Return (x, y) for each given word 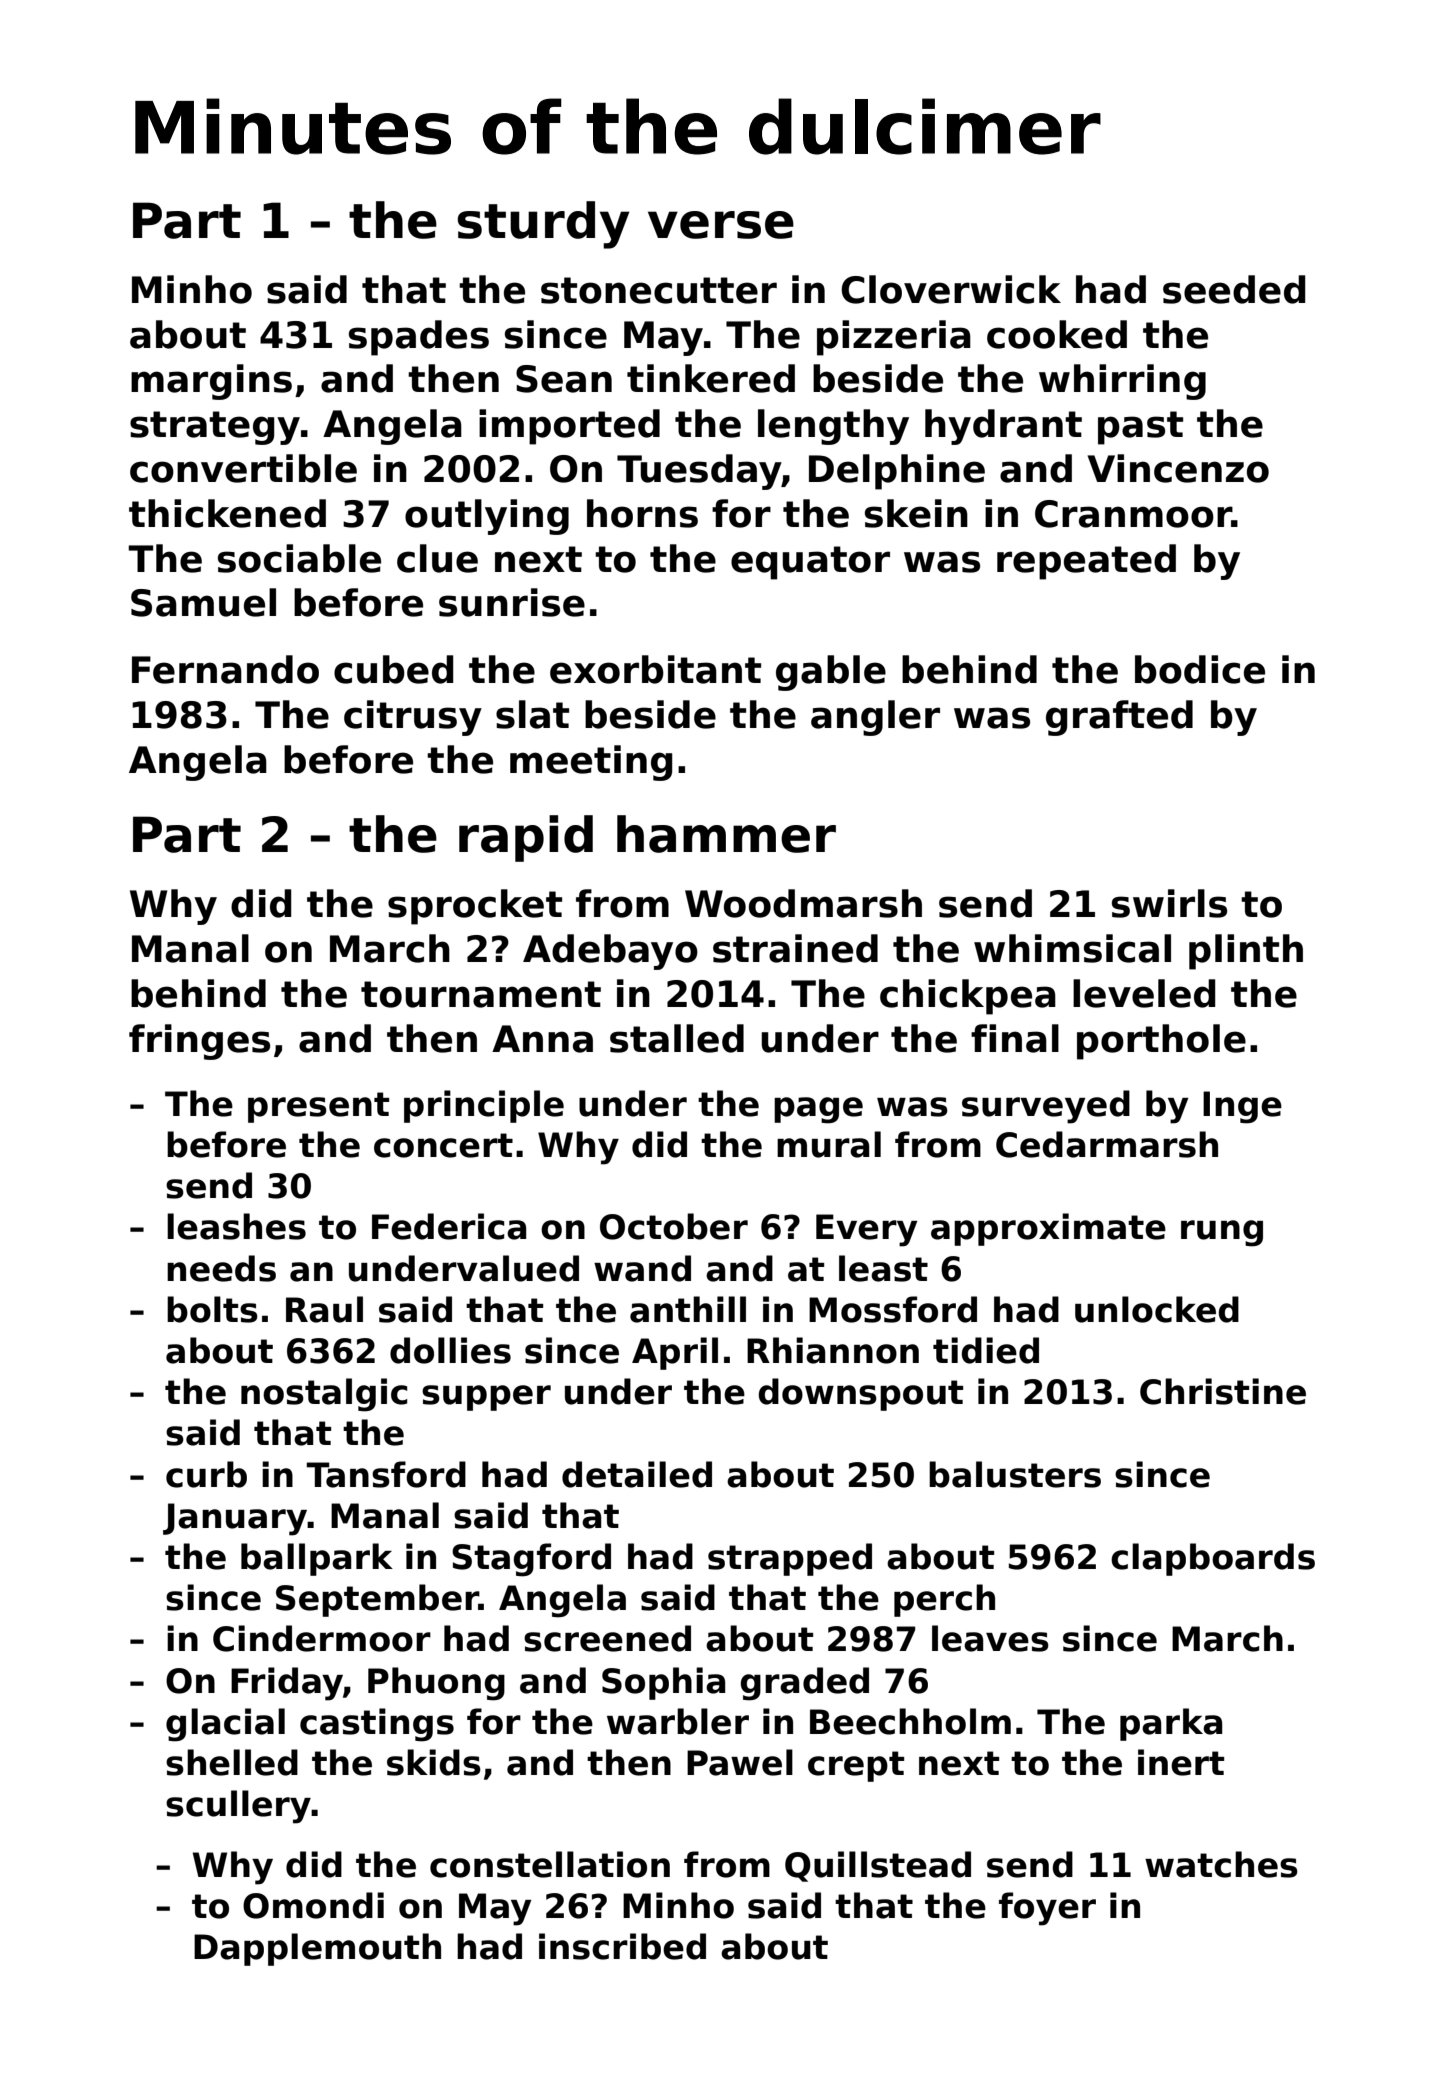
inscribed (622, 1946)
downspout (860, 1394)
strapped (790, 1559)
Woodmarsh (803, 903)
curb (206, 1474)
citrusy (413, 718)
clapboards (1213, 1559)
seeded (1234, 289)
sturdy (543, 225)
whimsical (1072, 948)
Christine (1223, 1391)
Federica (449, 1226)
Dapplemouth (317, 1949)
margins (211, 382)
